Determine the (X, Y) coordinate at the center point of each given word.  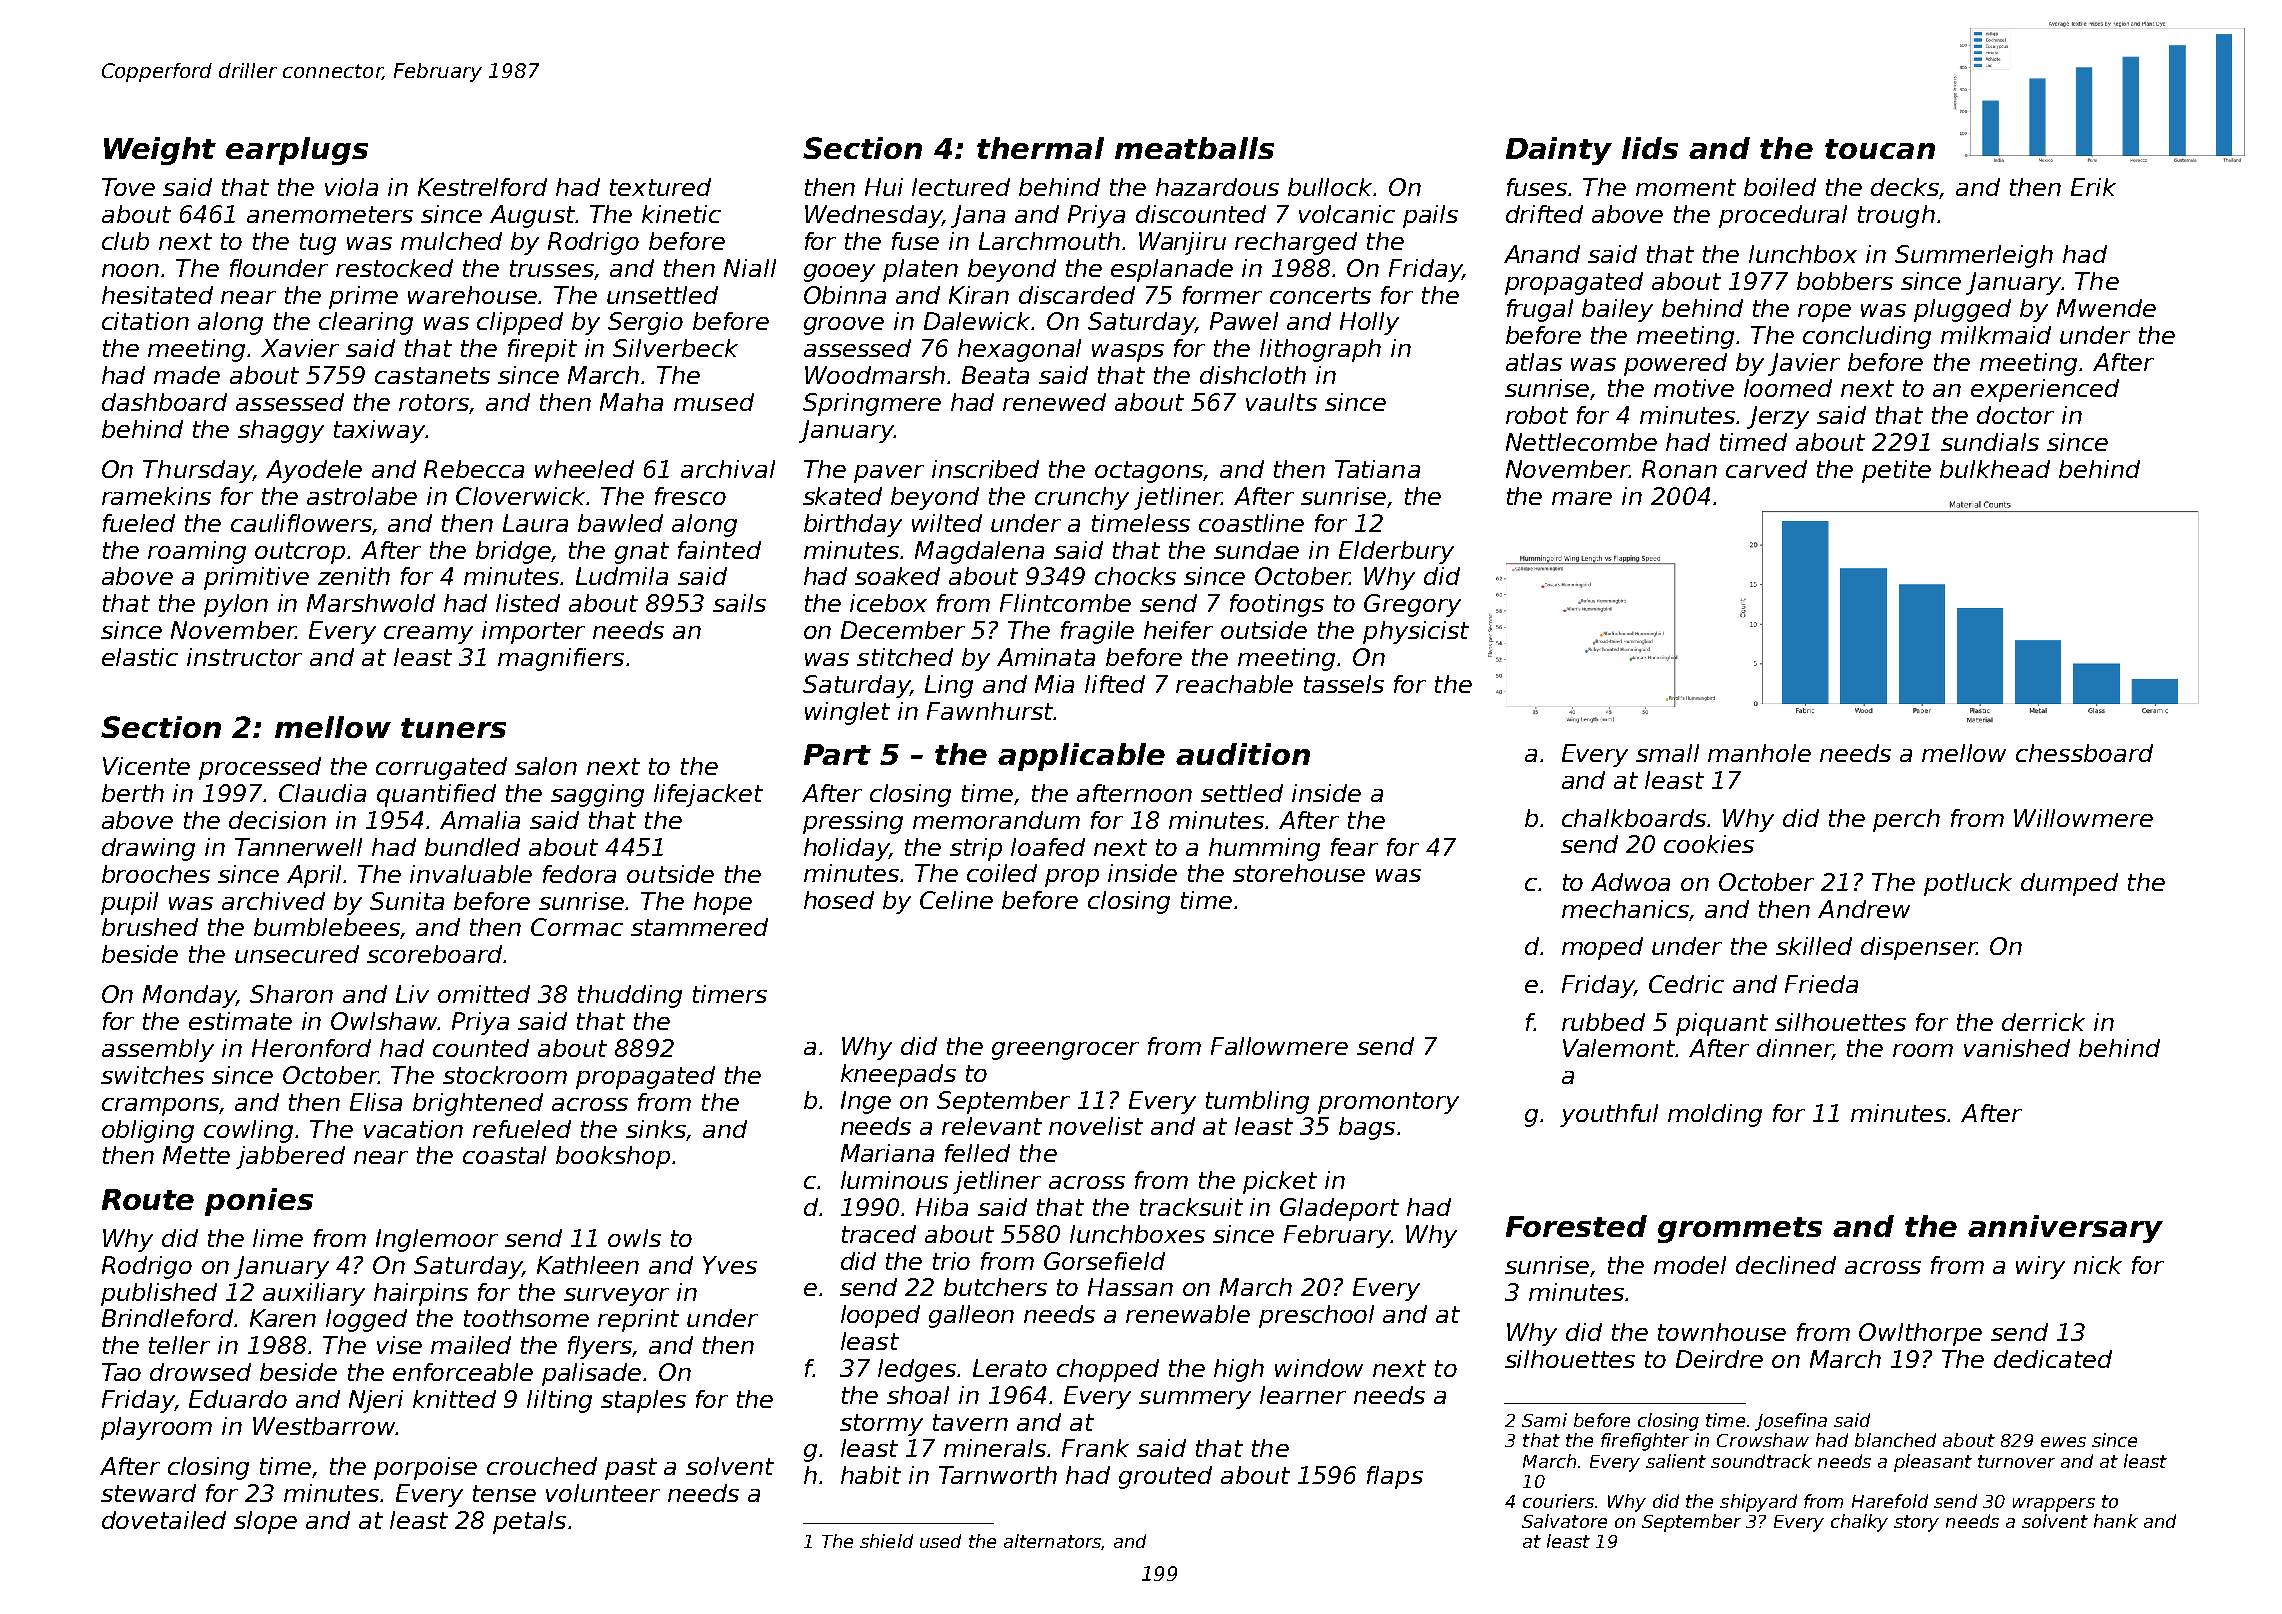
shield (886, 1541)
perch (1906, 820)
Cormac (577, 927)
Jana (978, 216)
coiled (1002, 873)
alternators (1052, 1541)
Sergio (645, 323)
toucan (1880, 149)
